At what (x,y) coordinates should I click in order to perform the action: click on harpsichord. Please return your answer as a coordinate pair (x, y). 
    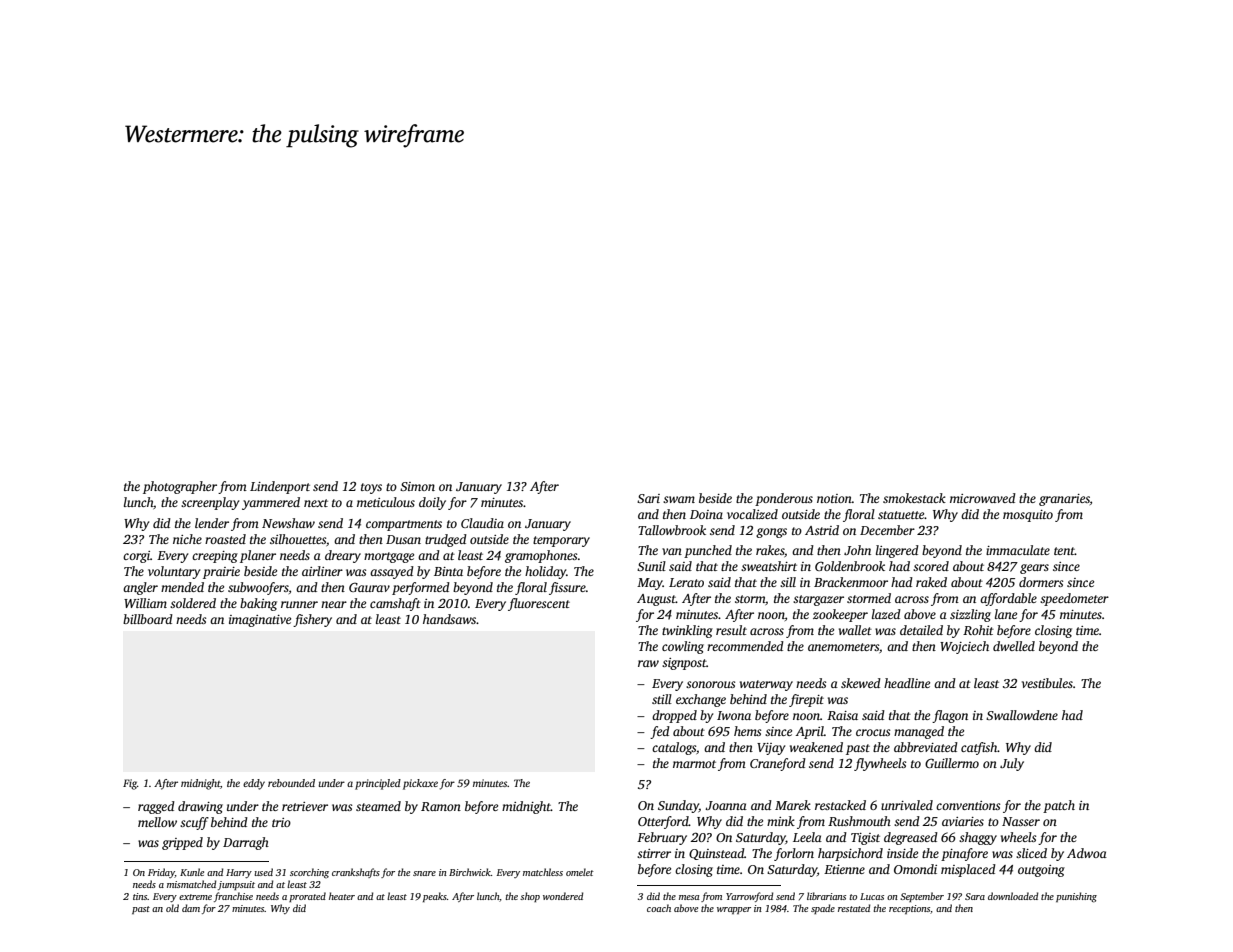
    Looking at the image, I should click on (850, 854).
